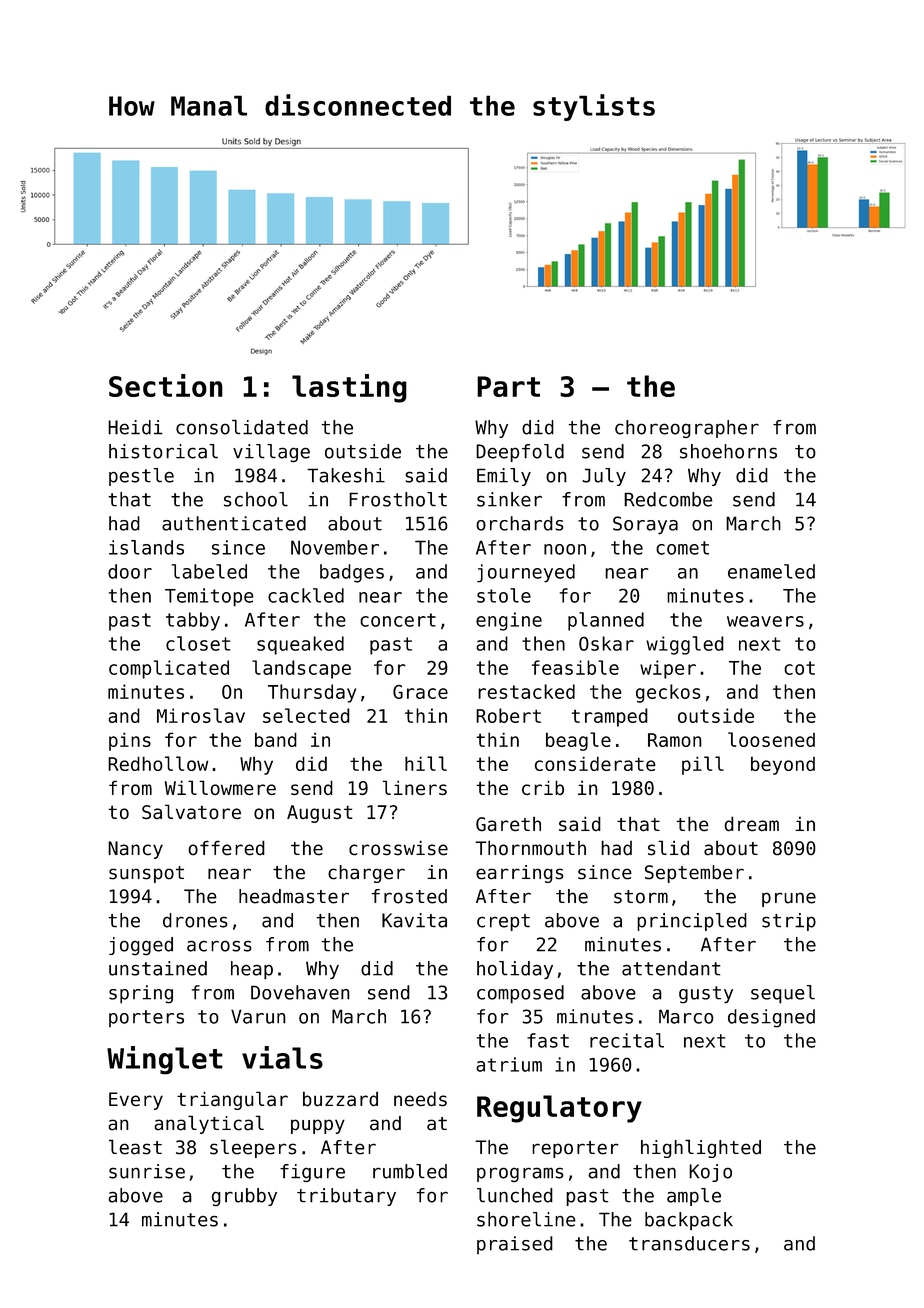  I want to click on cot, so click(800, 668).
